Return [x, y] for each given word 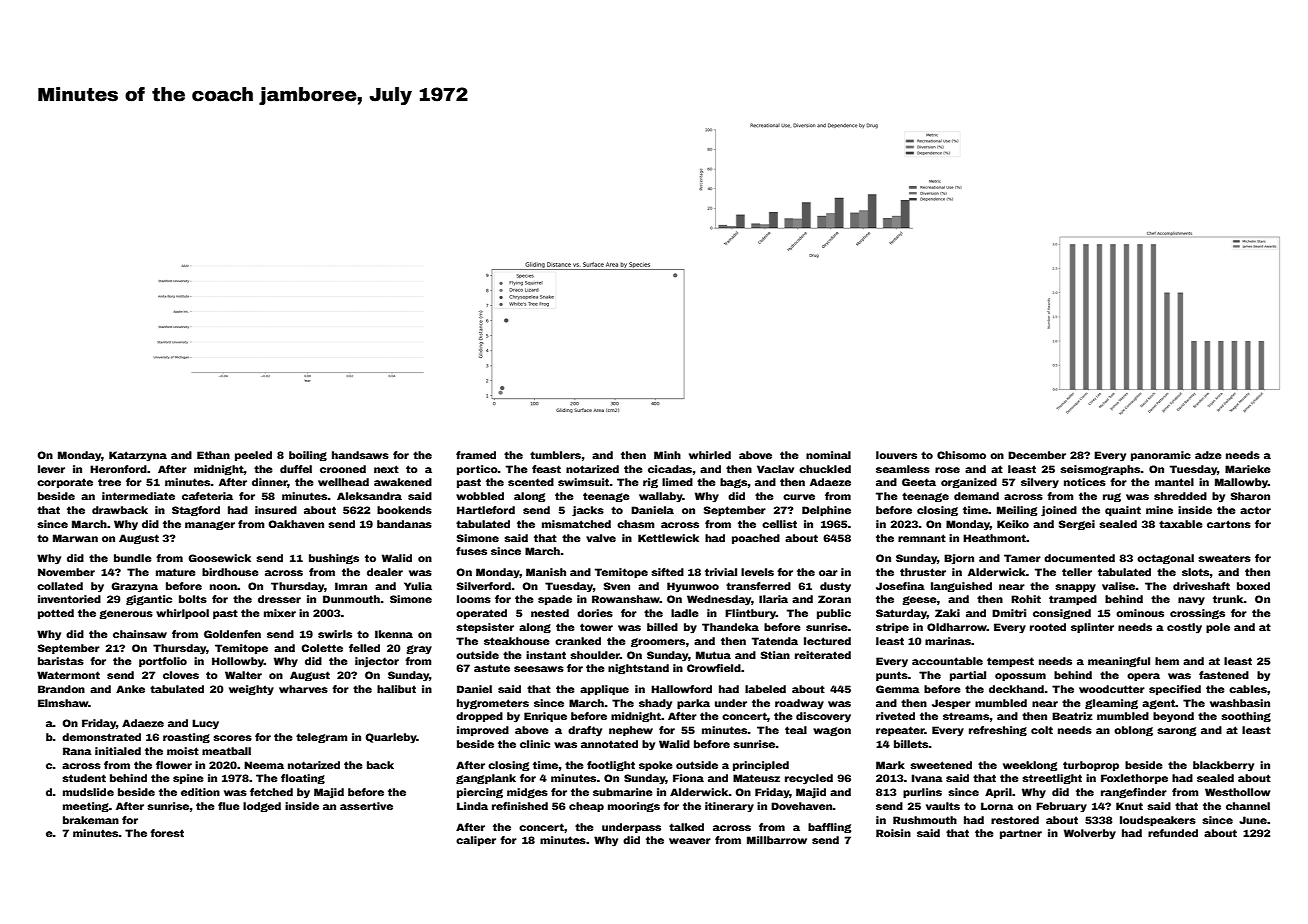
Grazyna [134, 587]
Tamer [1022, 558]
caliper [476, 841]
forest [167, 833]
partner [1021, 834]
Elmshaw [63, 703]
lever [51, 469]
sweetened [941, 765]
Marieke [1248, 469]
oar [828, 573]
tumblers [555, 455]
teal [796, 730]
